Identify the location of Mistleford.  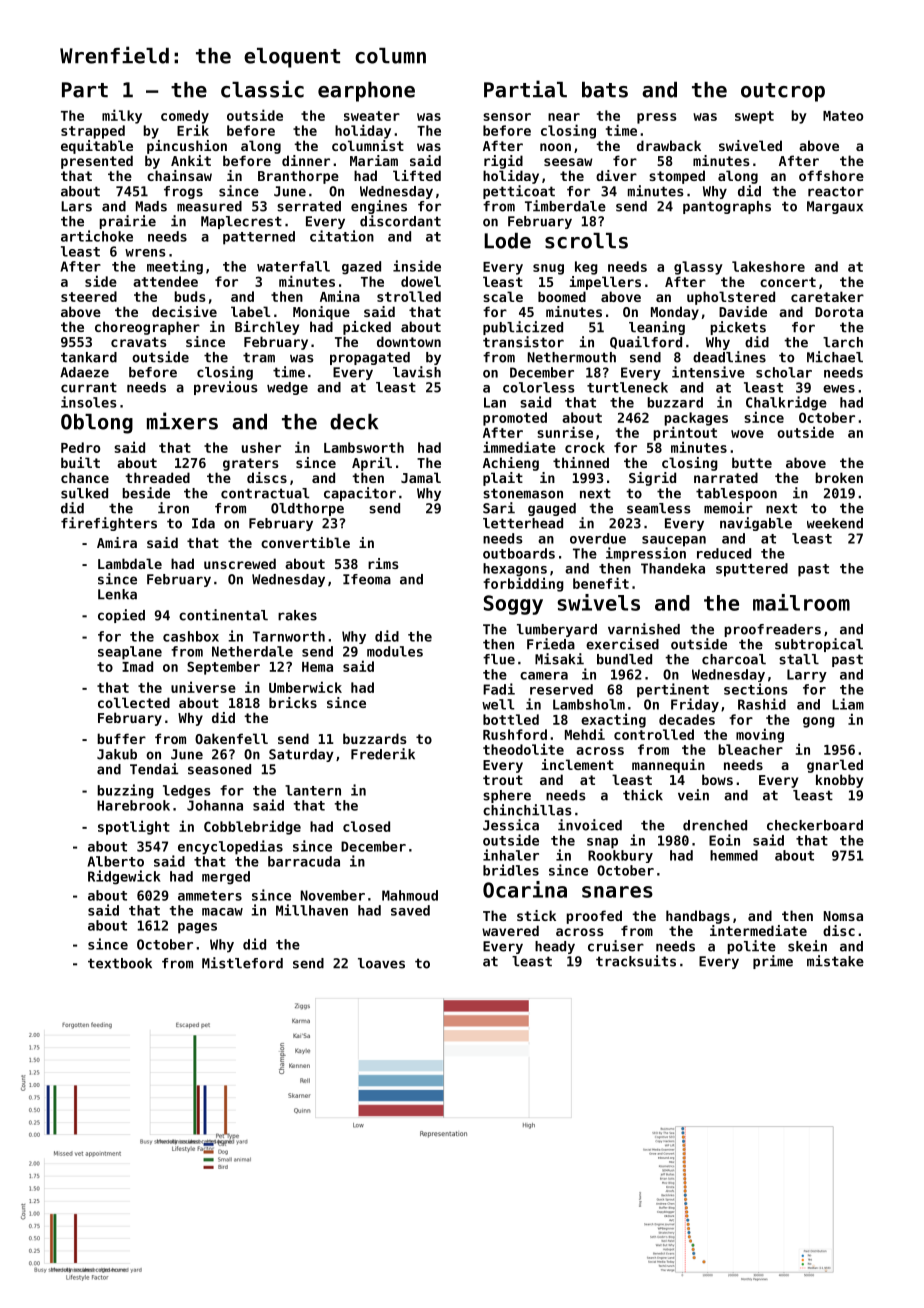
(242, 963).
